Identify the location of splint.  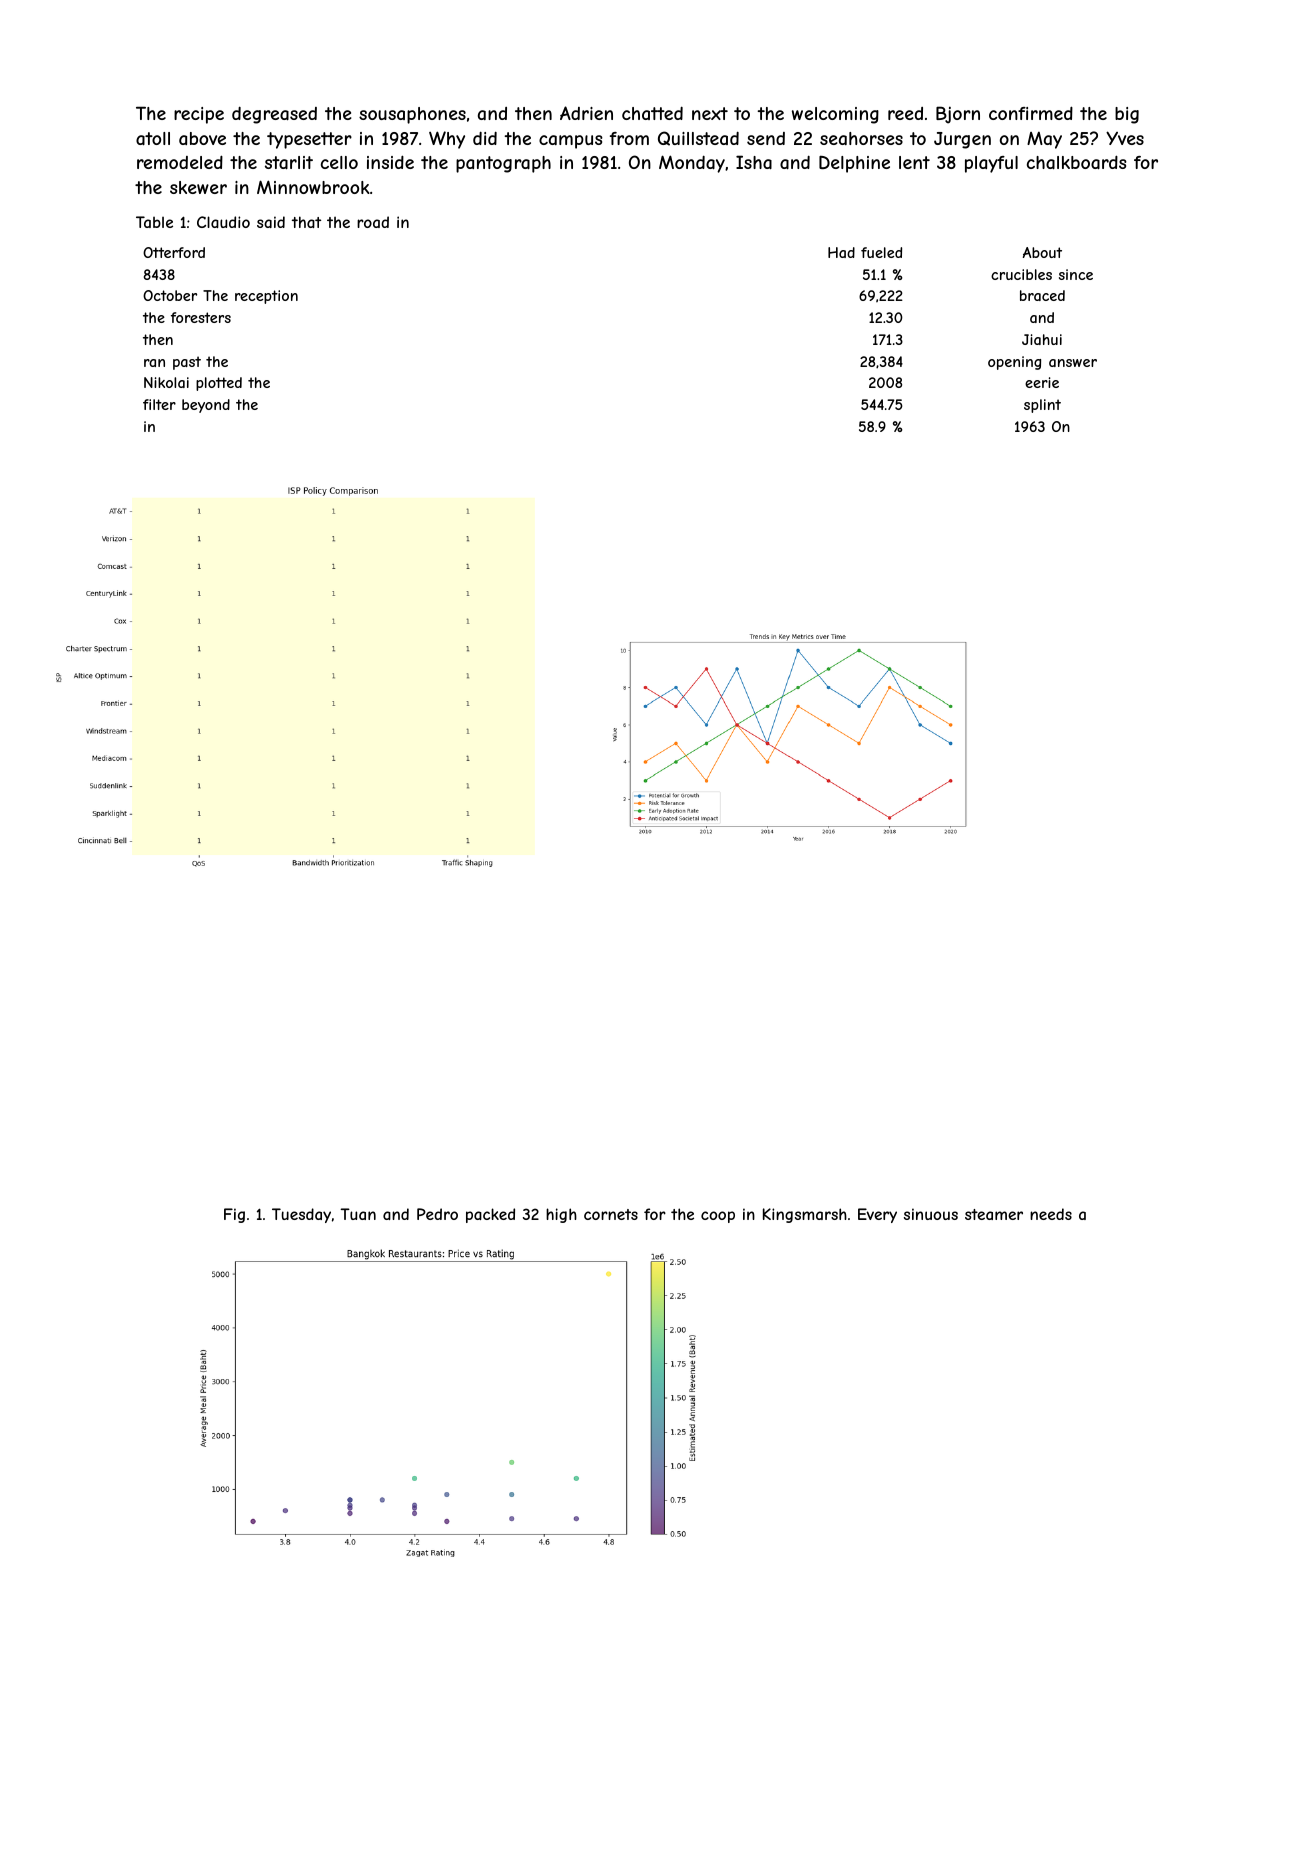
(1042, 406).
